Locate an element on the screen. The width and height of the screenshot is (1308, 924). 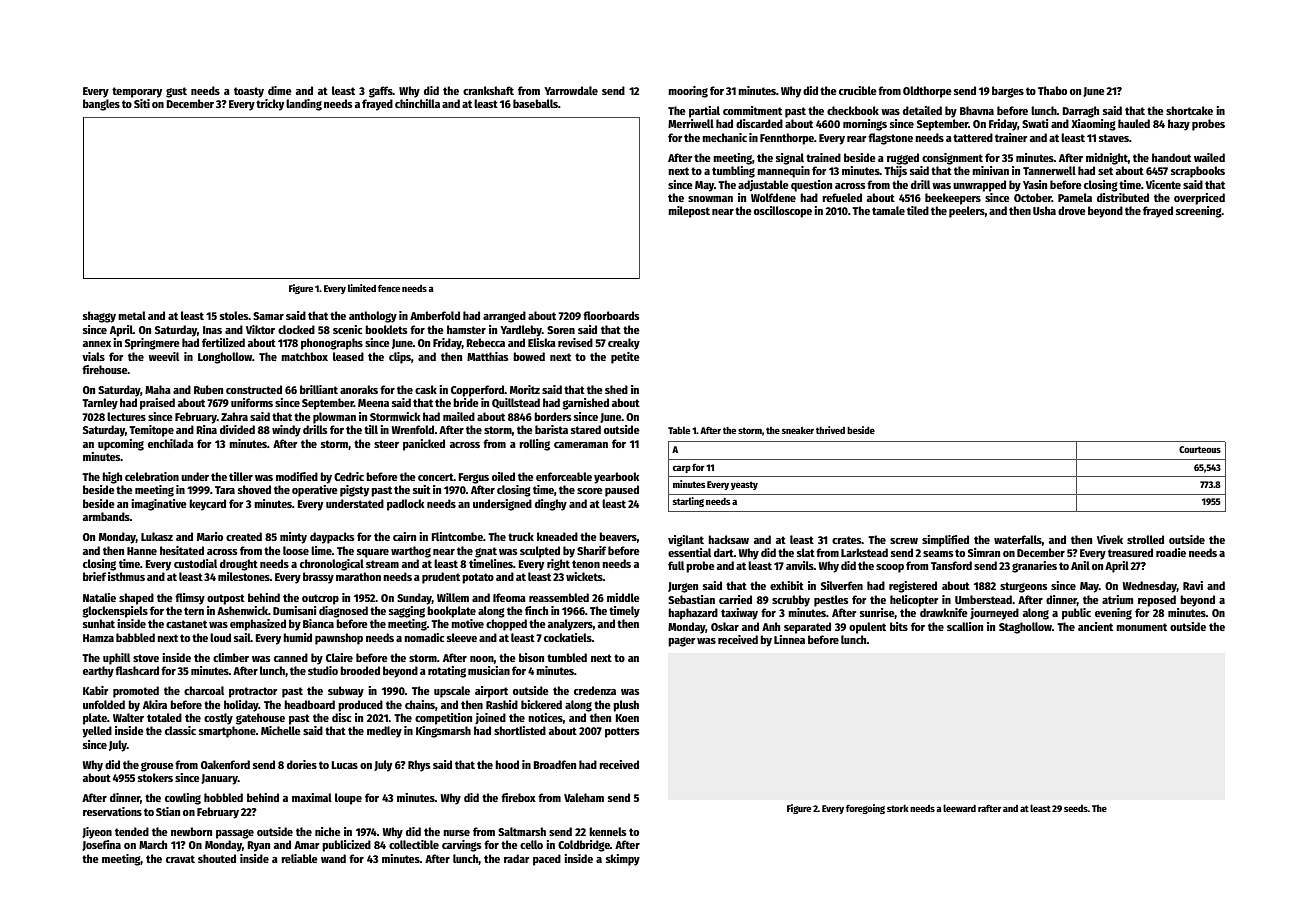
drawknife is located at coordinates (944, 612).
